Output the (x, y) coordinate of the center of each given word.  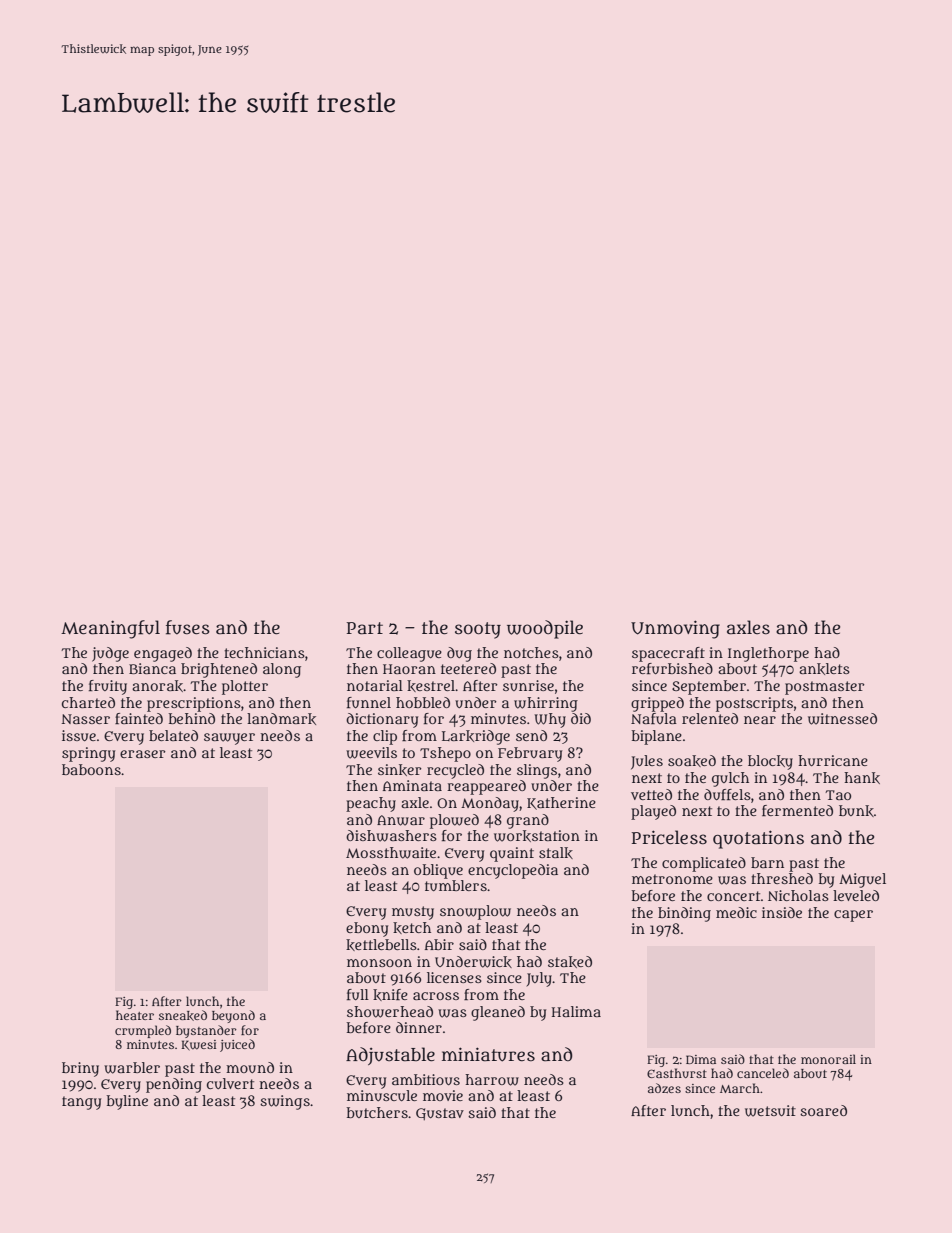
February (530, 754)
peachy (371, 804)
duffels (727, 794)
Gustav (440, 1114)
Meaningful (110, 629)
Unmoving (675, 629)
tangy (81, 1103)
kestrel (431, 686)
